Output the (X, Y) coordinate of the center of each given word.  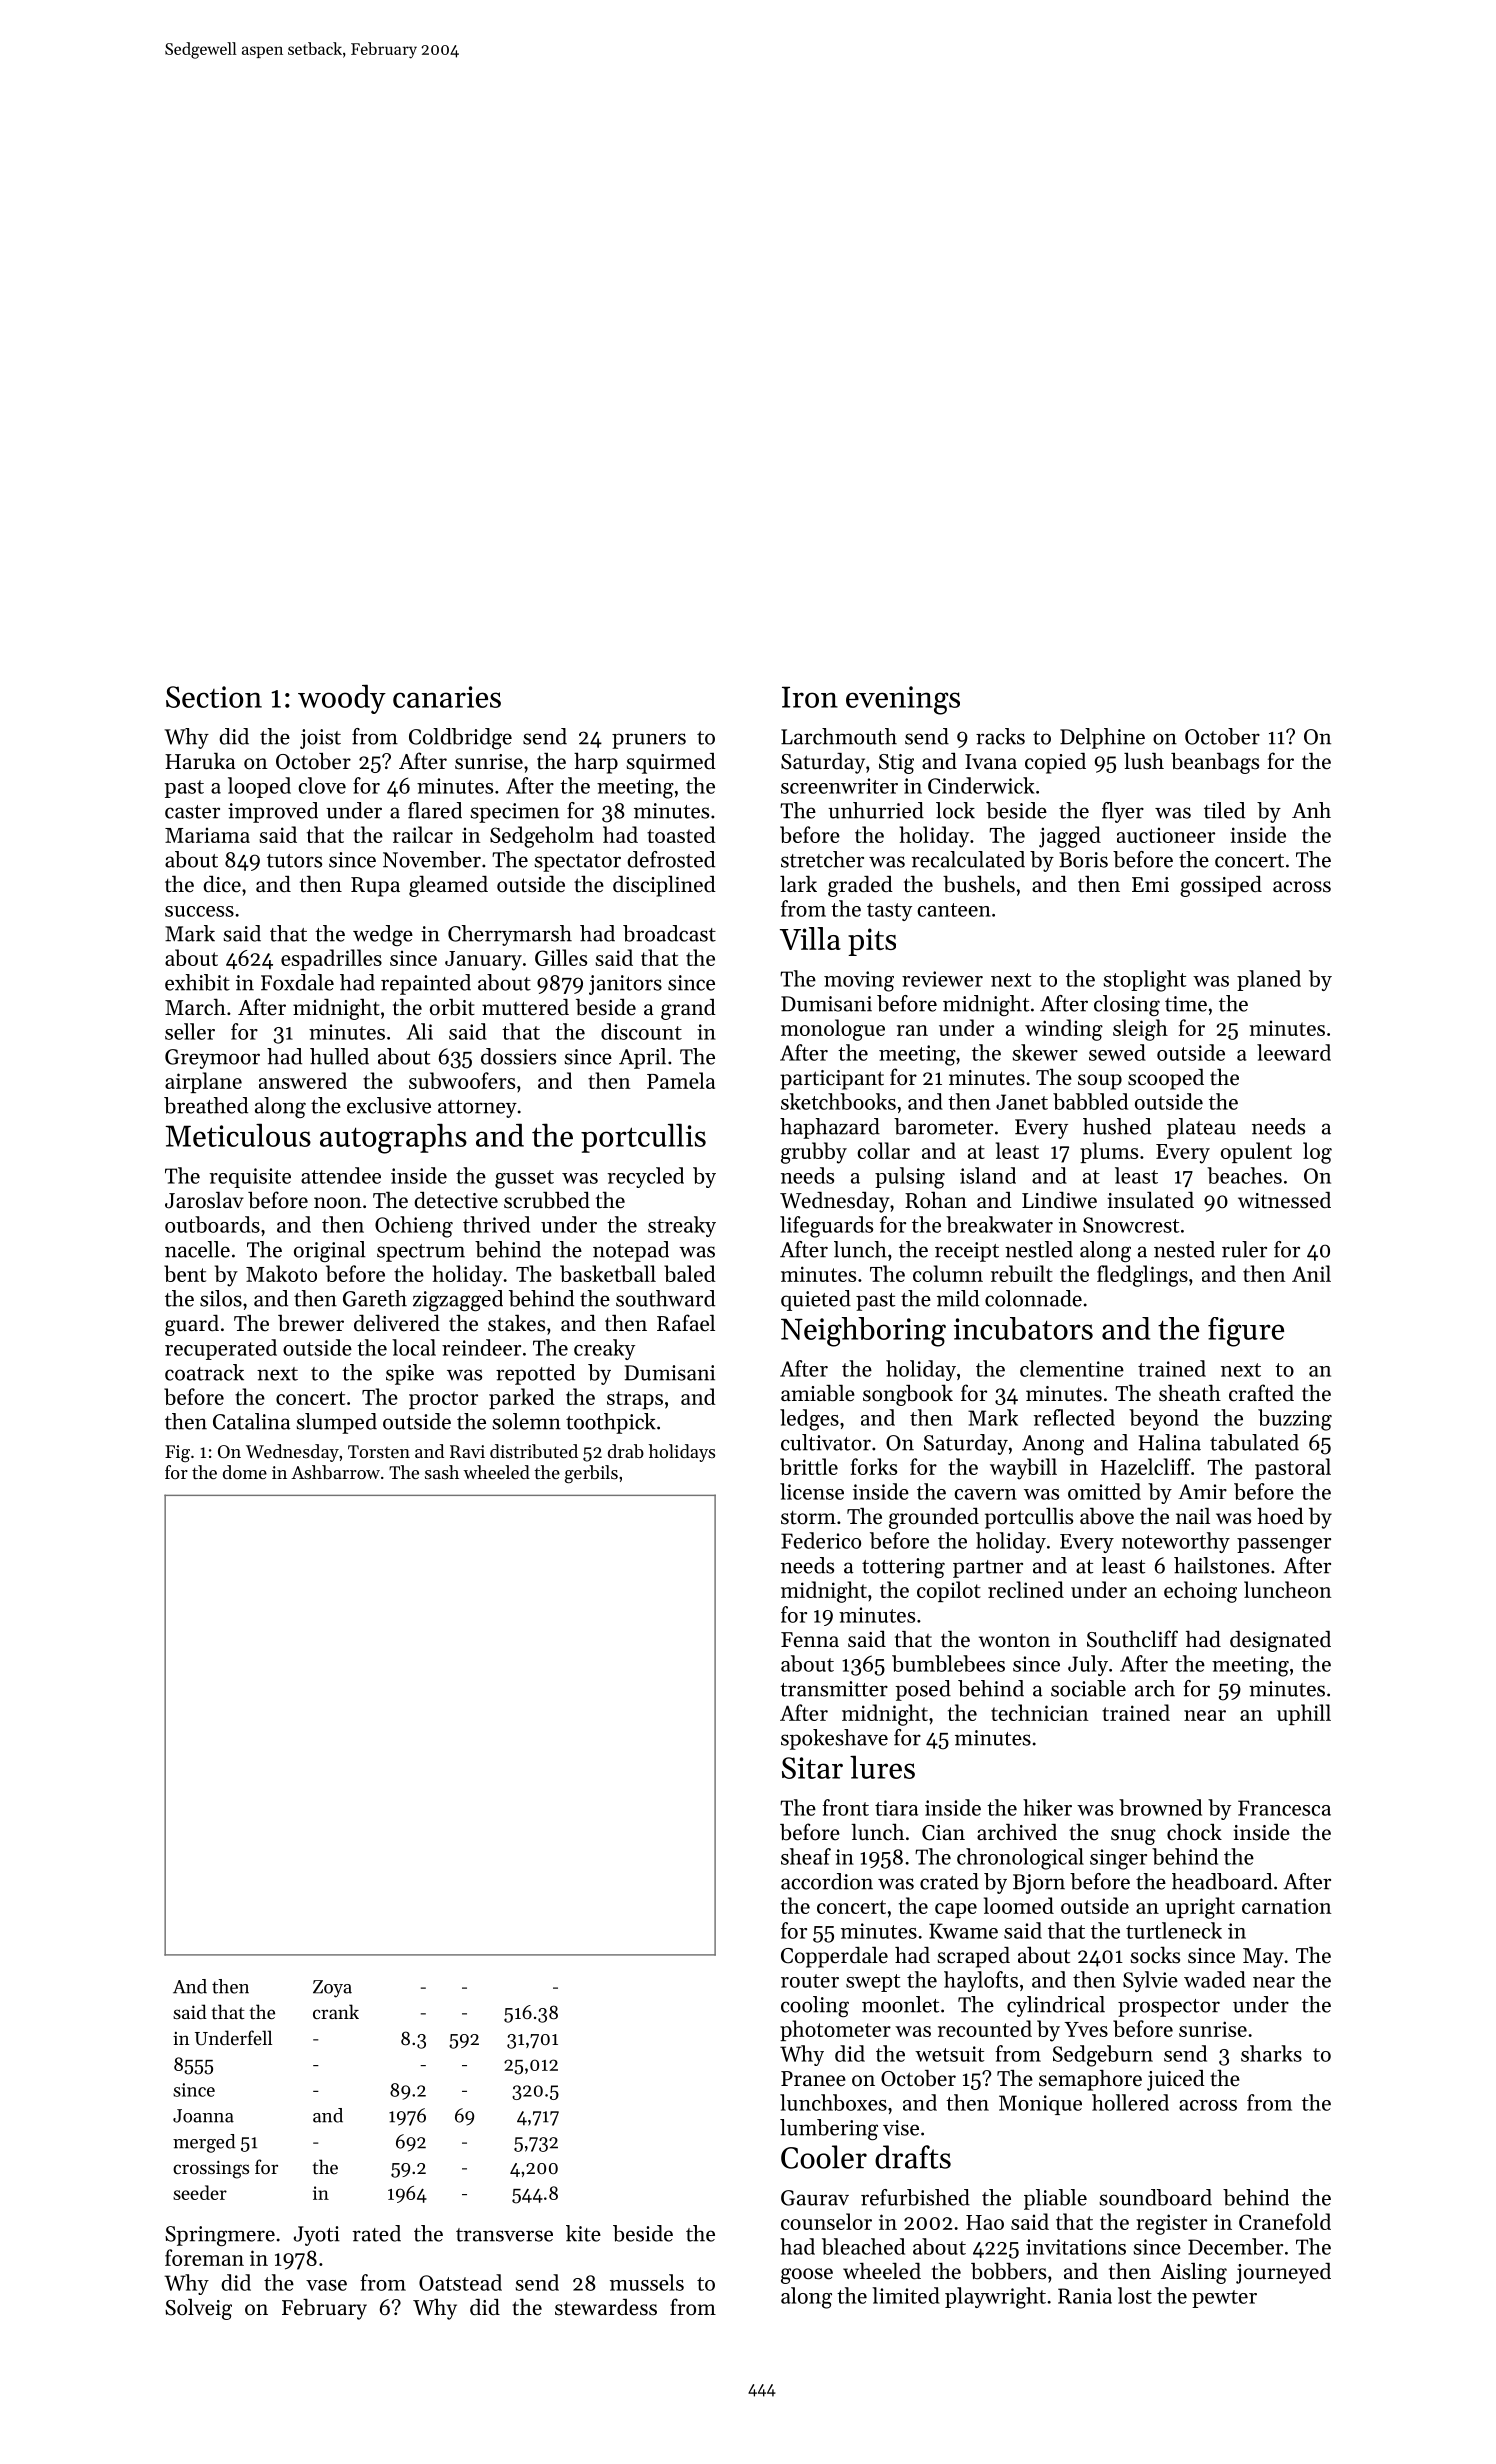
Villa (810, 938)
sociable (1088, 1688)
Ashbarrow (335, 1472)
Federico (821, 1540)
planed (1269, 980)
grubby (814, 1153)
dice (222, 884)
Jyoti (316, 2236)
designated (1280, 1641)
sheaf (806, 1856)
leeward (1294, 1052)
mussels (647, 2282)
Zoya (332, 1989)
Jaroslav (204, 1200)
